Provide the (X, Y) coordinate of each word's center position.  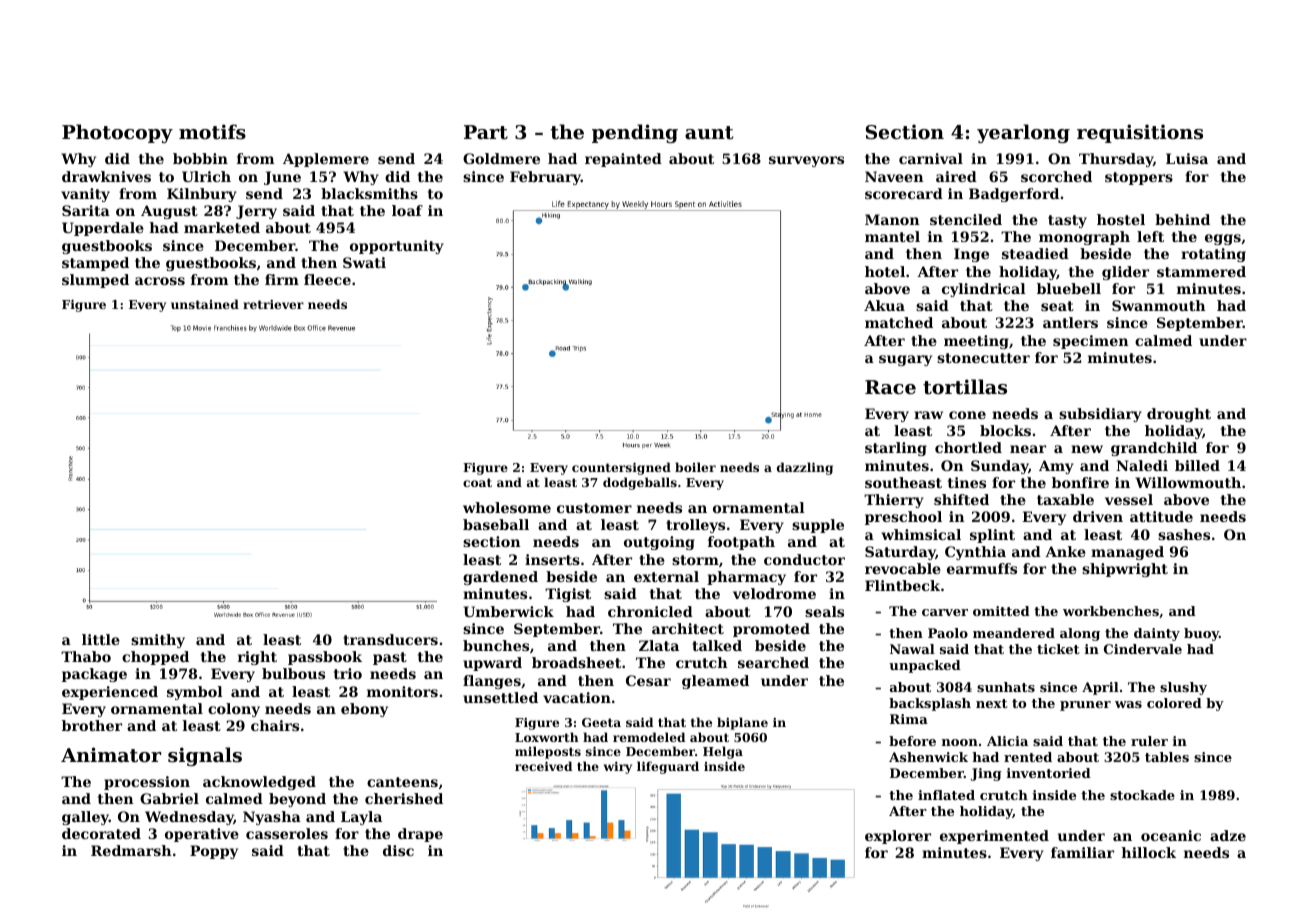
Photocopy (117, 133)
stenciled (966, 219)
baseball (496, 524)
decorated (101, 833)
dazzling (805, 468)
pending (635, 133)
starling (896, 449)
